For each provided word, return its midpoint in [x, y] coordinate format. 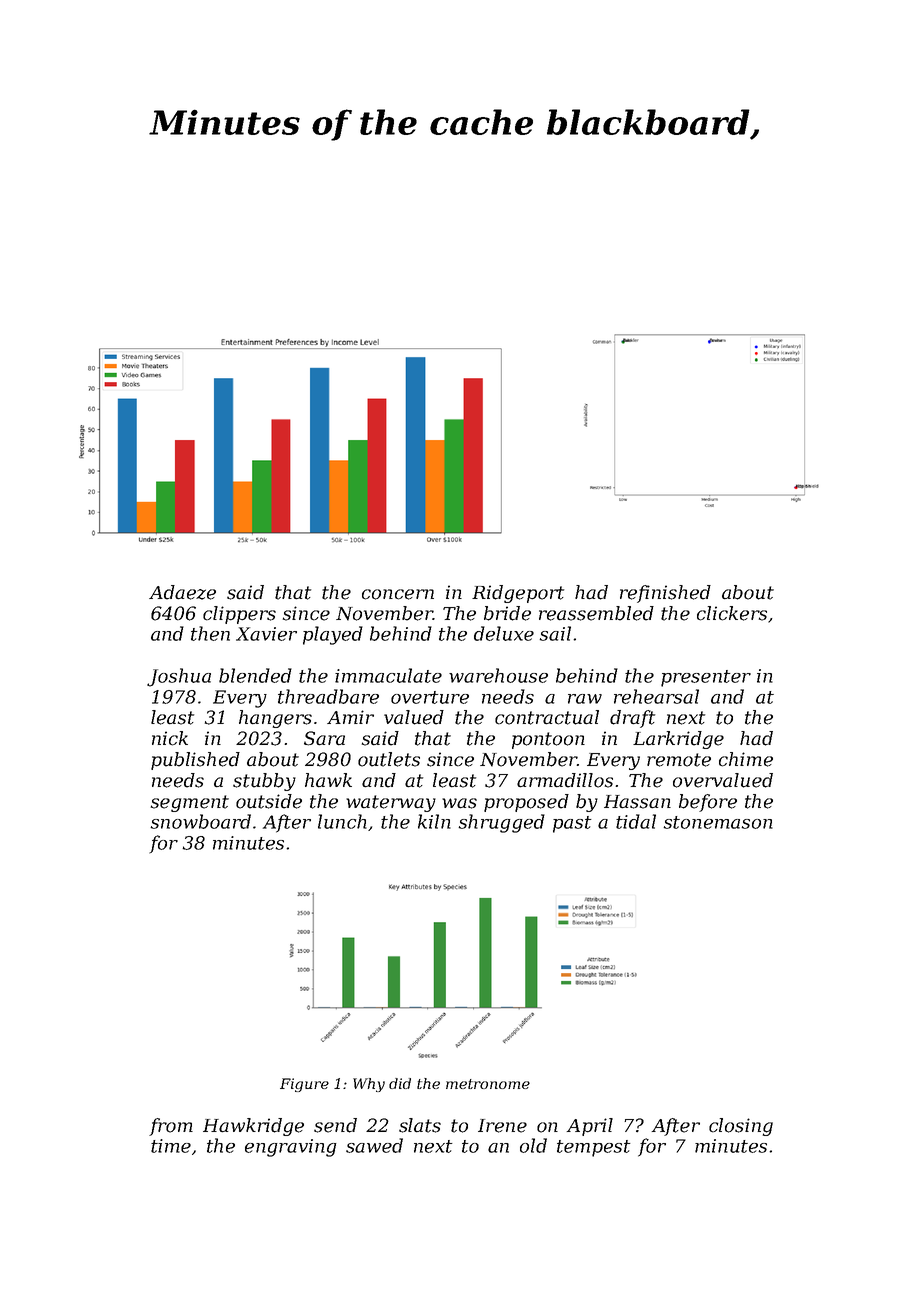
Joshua [179, 677]
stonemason [718, 822]
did [400, 1083]
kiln [434, 821]
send [335, 1125]
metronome [488, 1084]
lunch [342, 821]
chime [746, 759]
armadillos [565, 780]
